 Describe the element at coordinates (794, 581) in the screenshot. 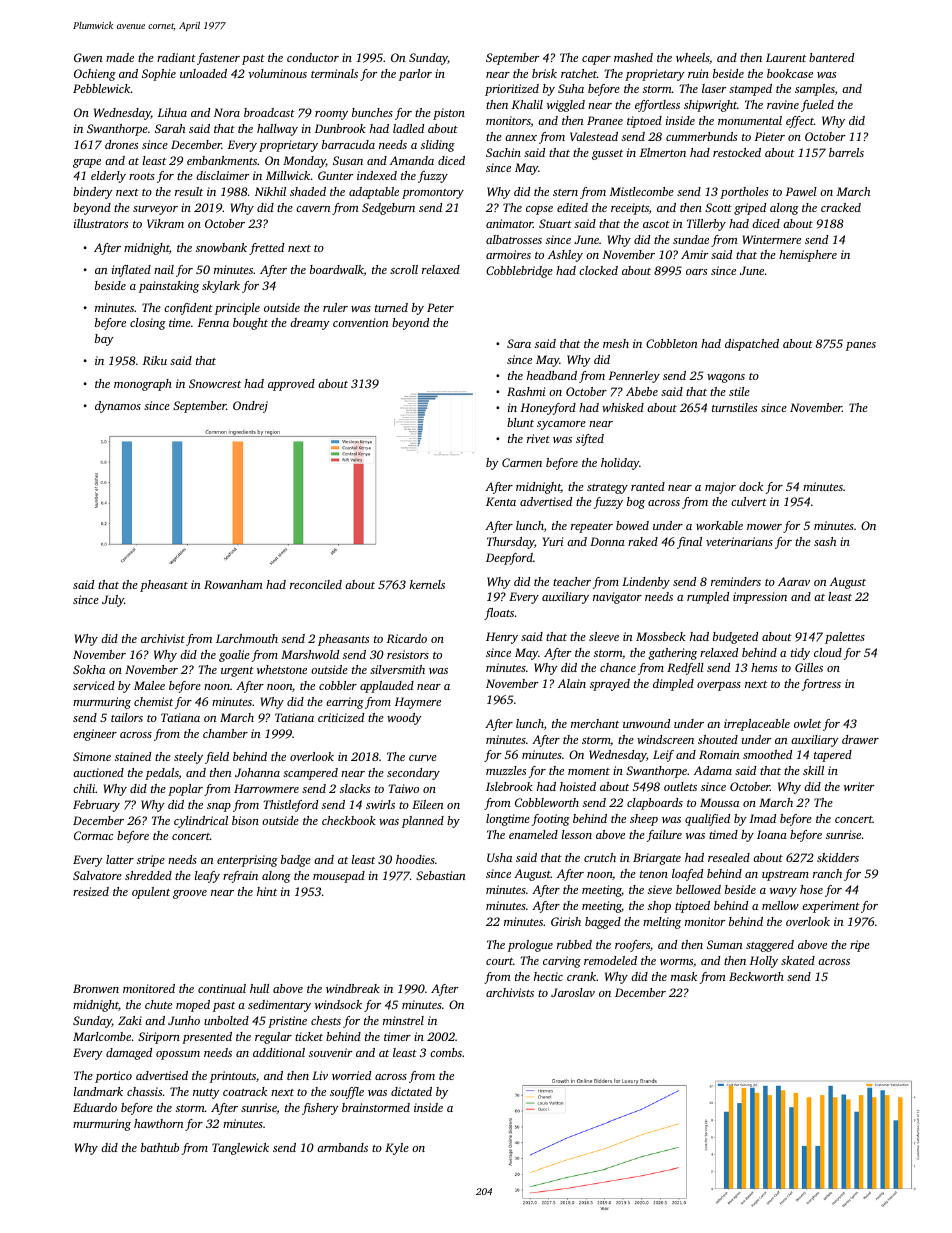

I see `Aarav` at that location.
